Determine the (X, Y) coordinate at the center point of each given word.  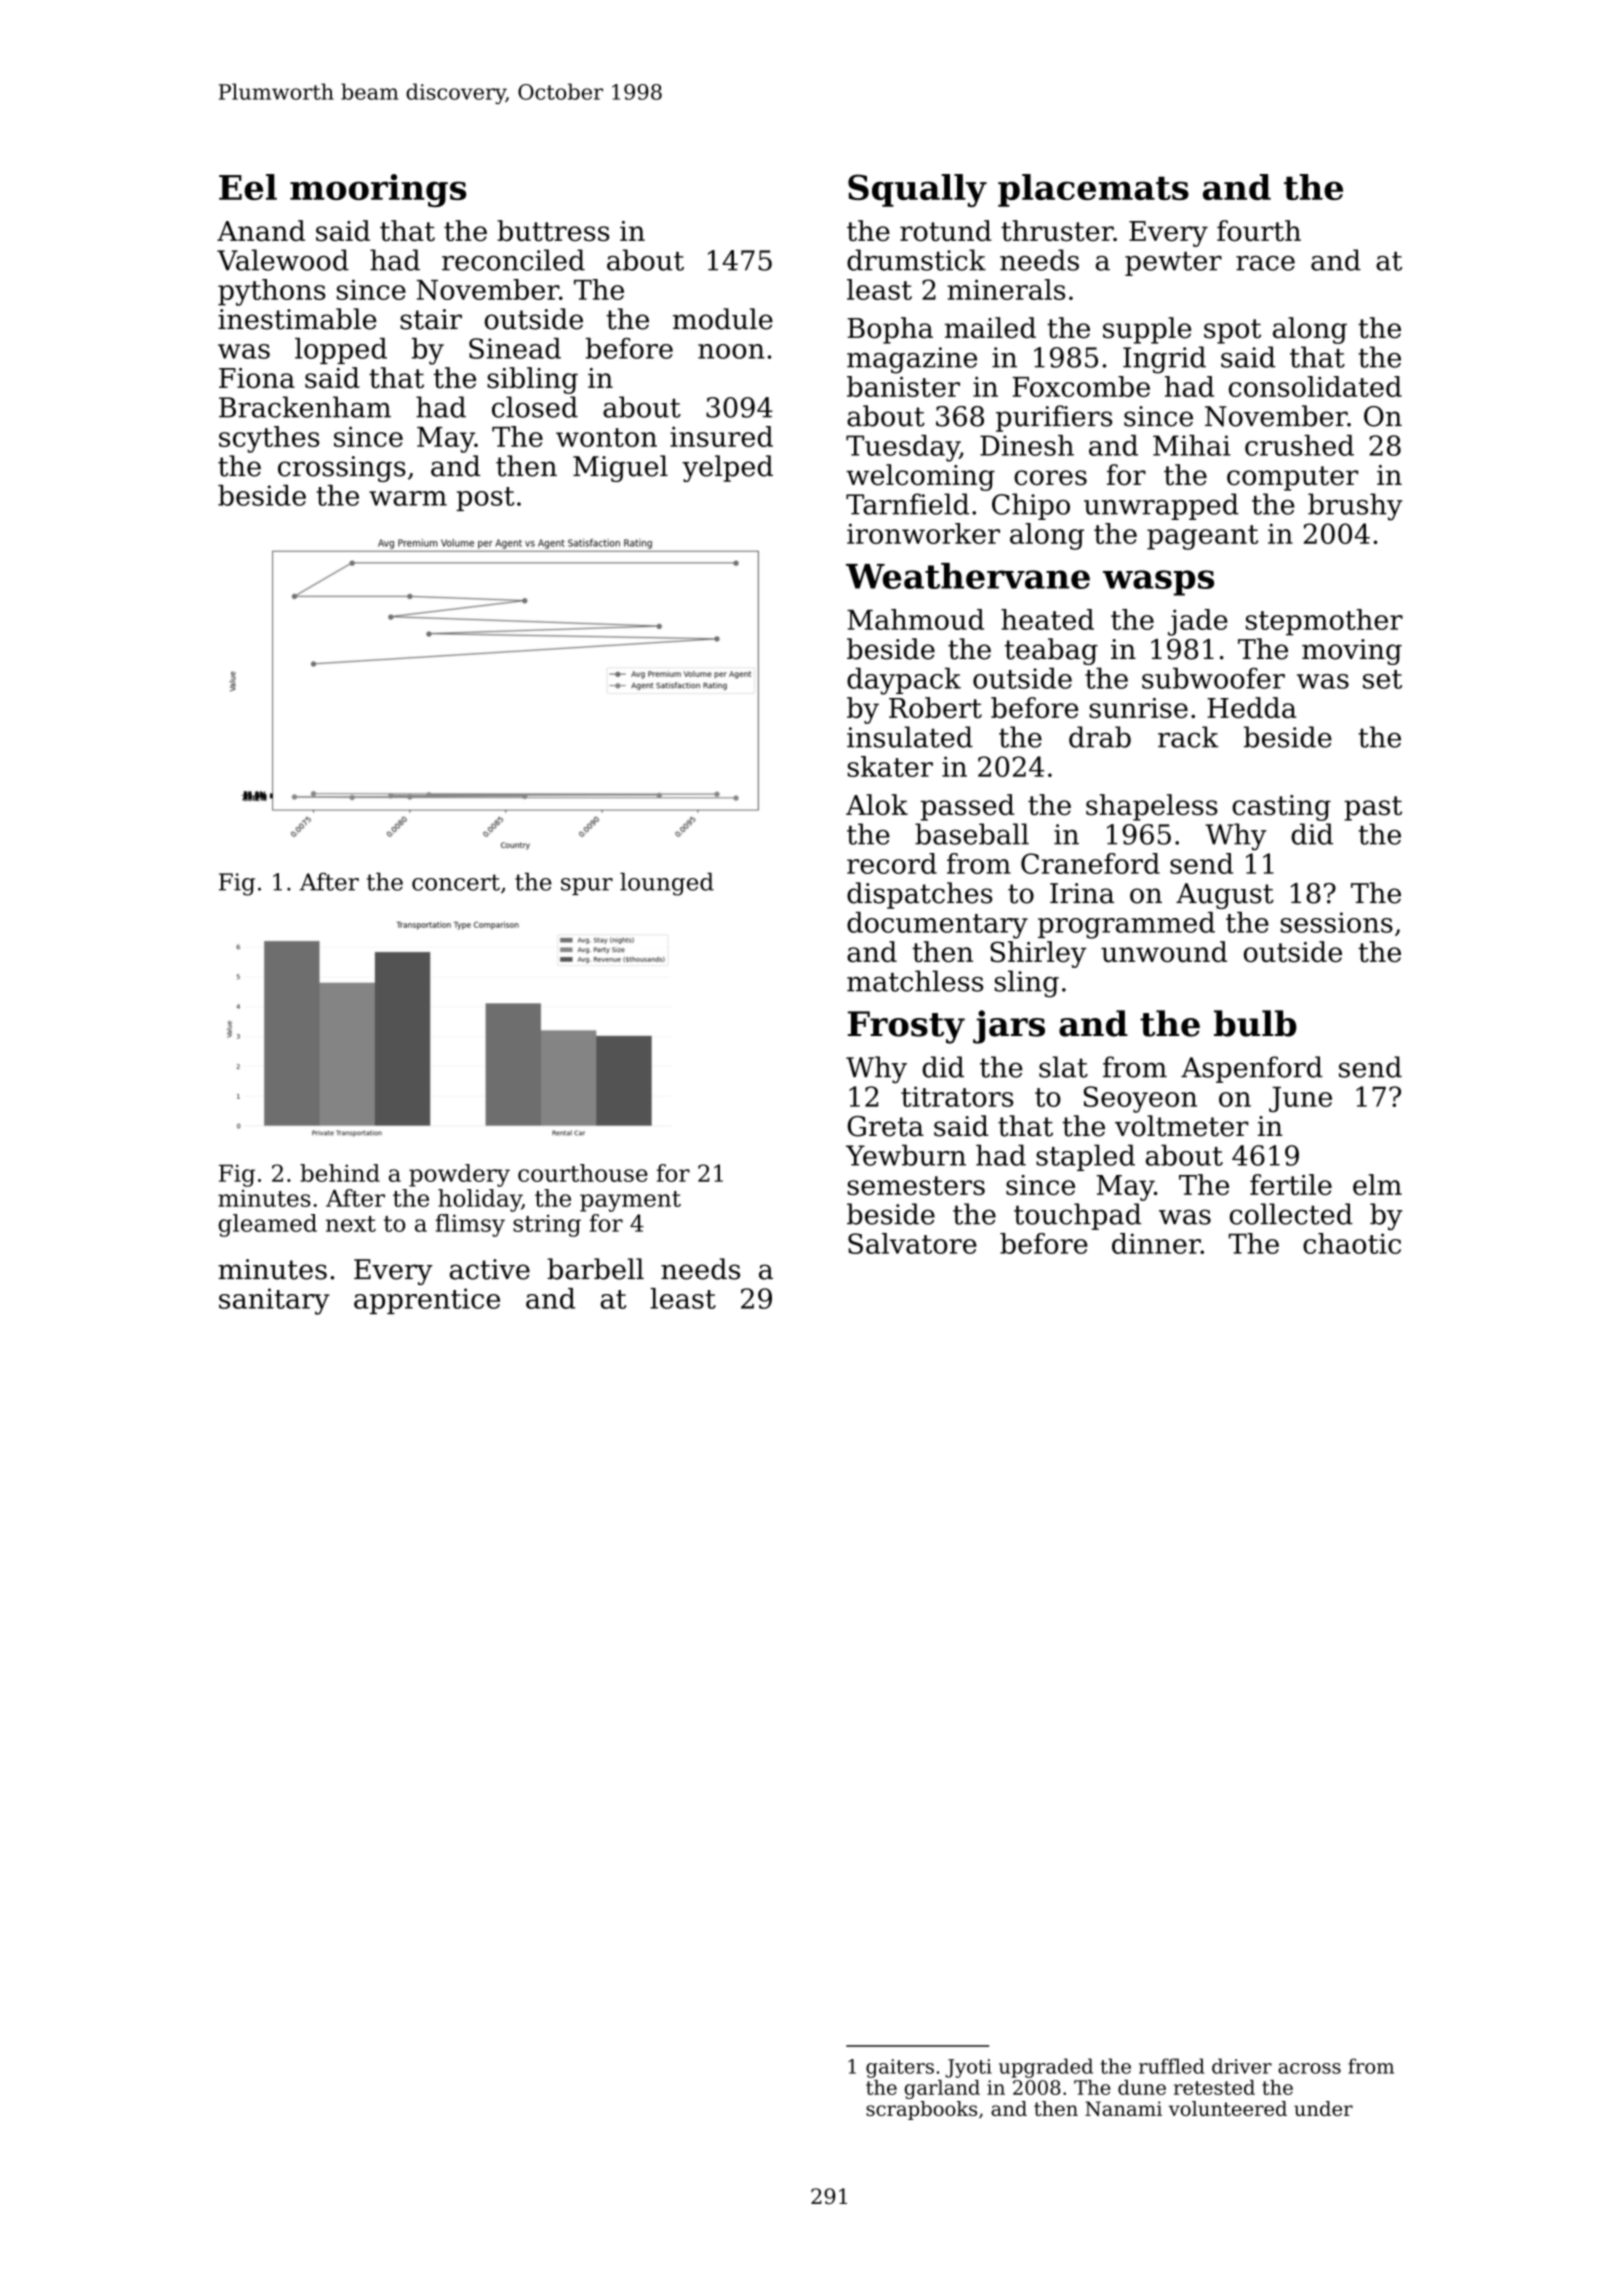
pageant (1202, 537)
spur (587, 886)
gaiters (900, 2068)
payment (630, 1201)
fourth (1259, 230)
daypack (904, 681)
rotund (946, 231)
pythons (272, 292)
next (351, 1224)
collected (1291, 1214)
